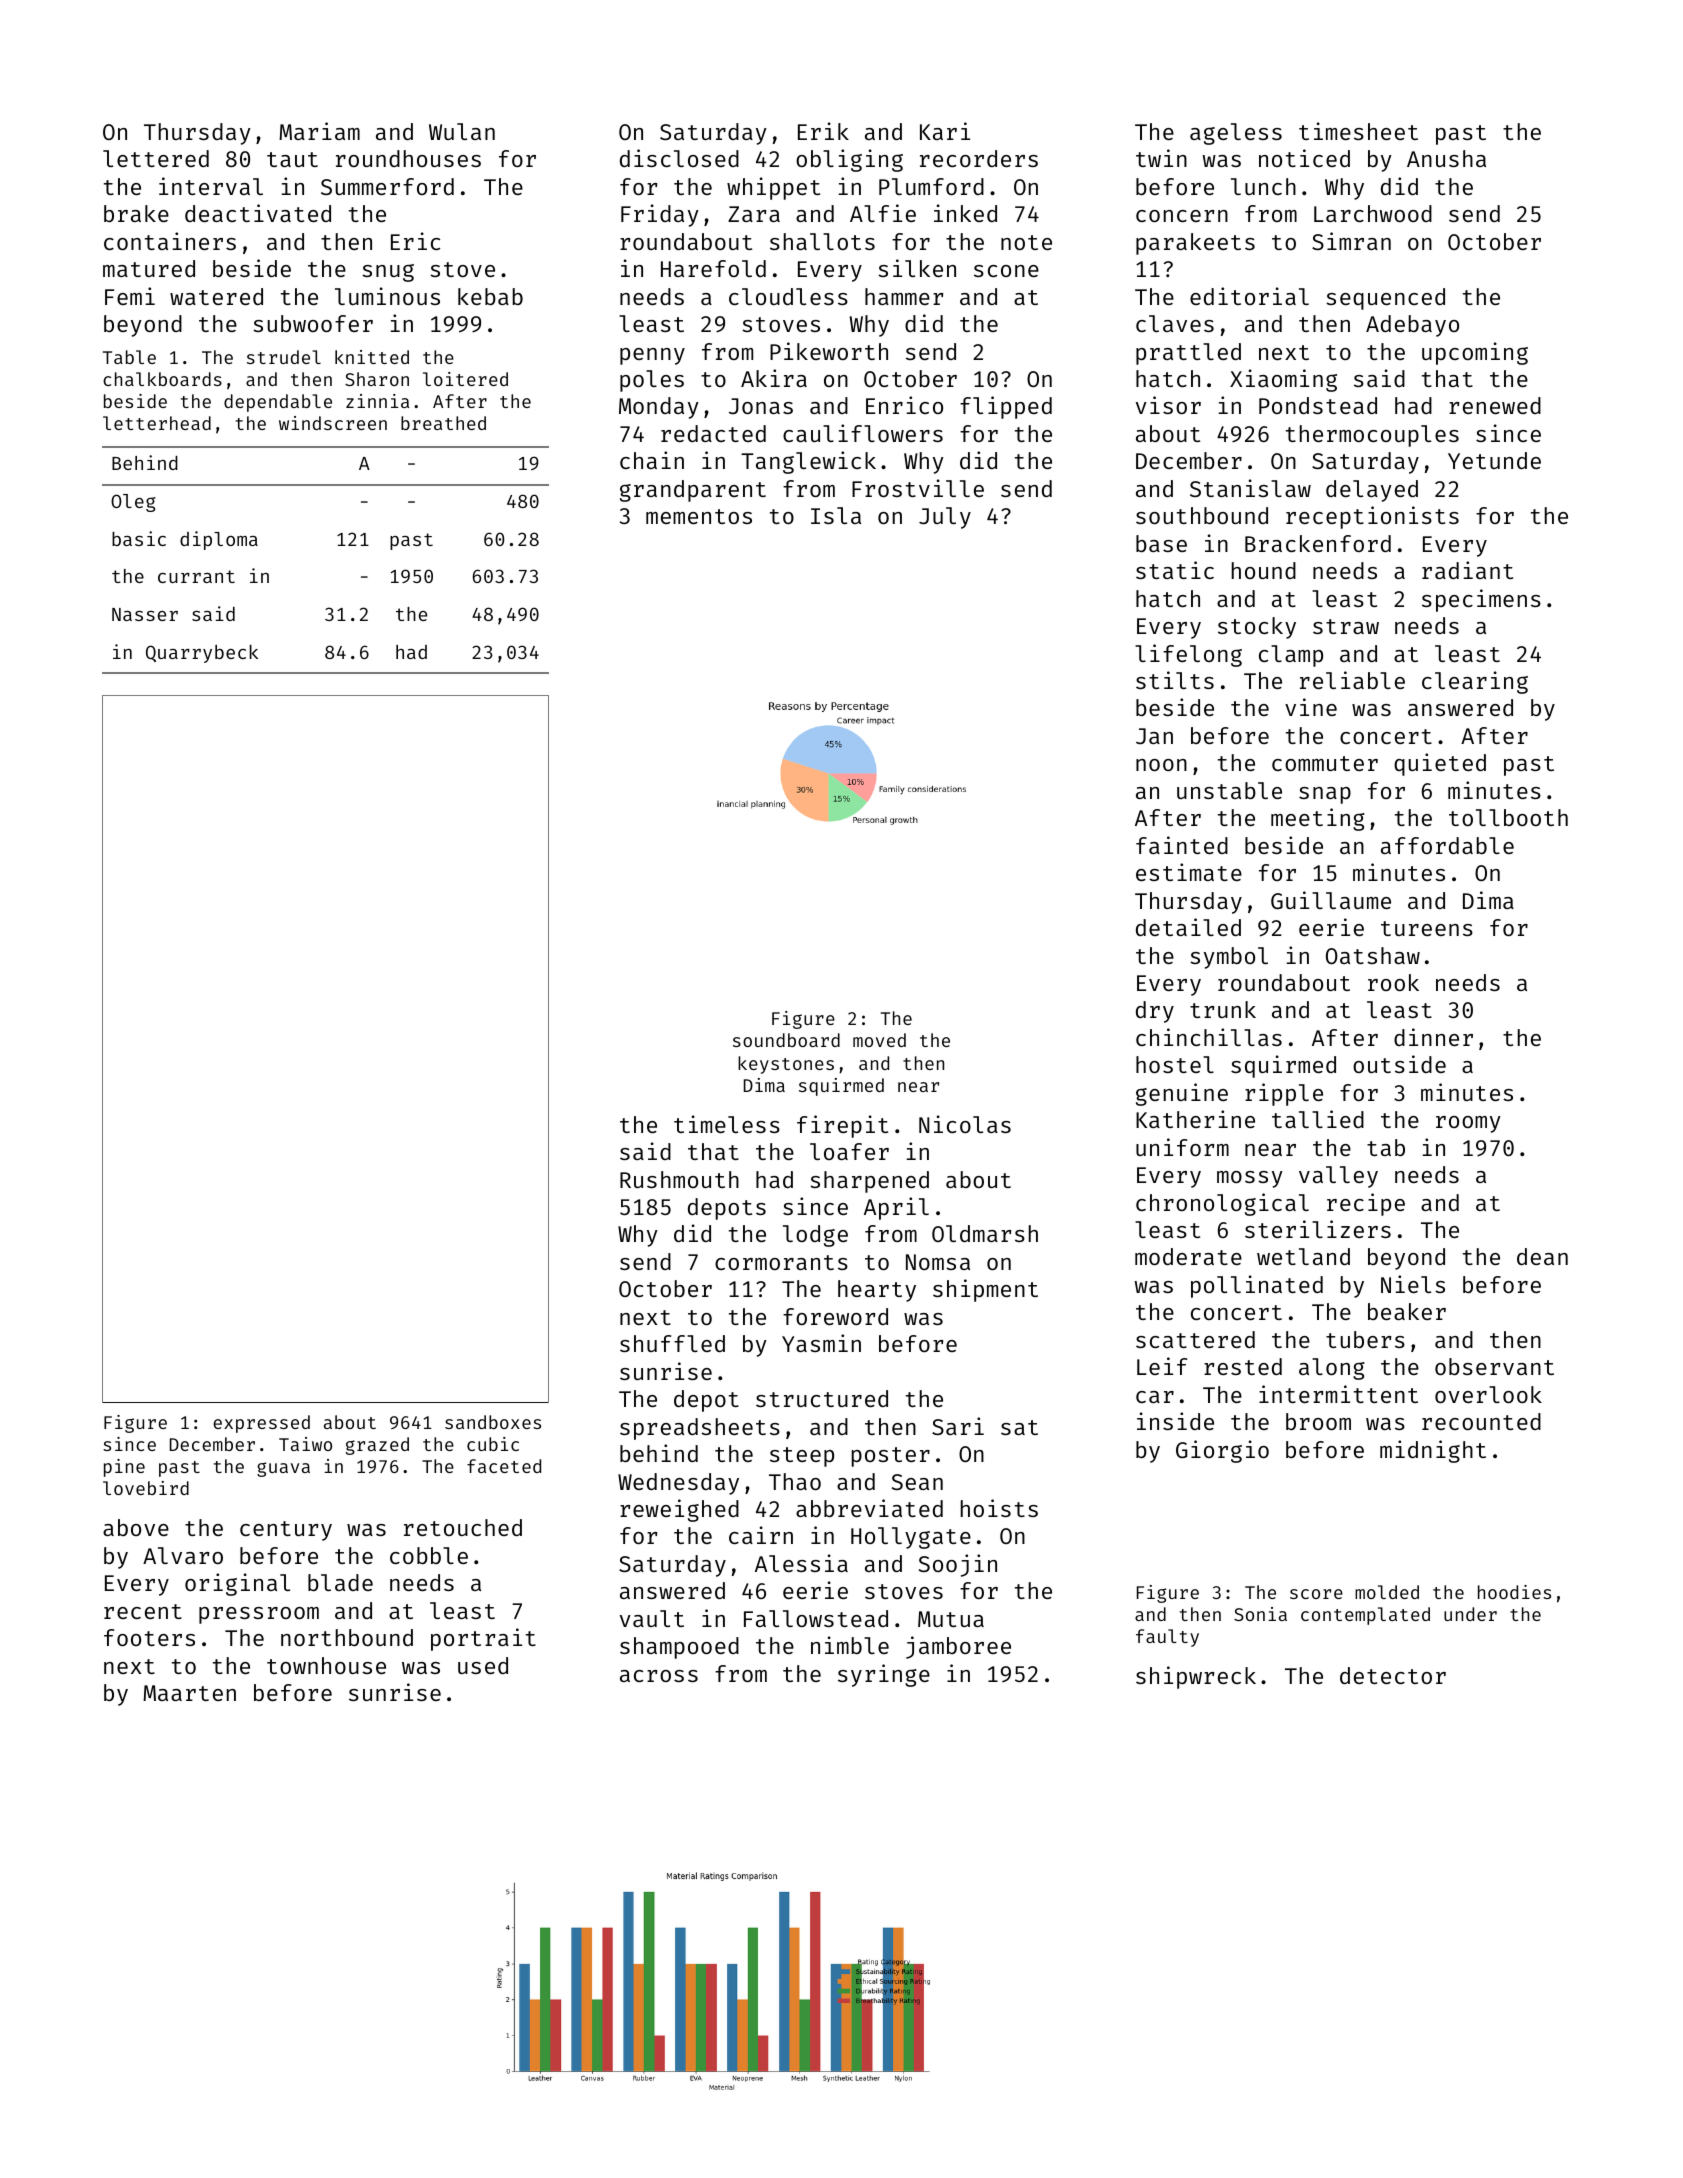 Image resolution: width=1683 pixels, height=2178 pixels. Describe the element at coordinates (319, 131) in the document. I see `Mariam` at that location.
